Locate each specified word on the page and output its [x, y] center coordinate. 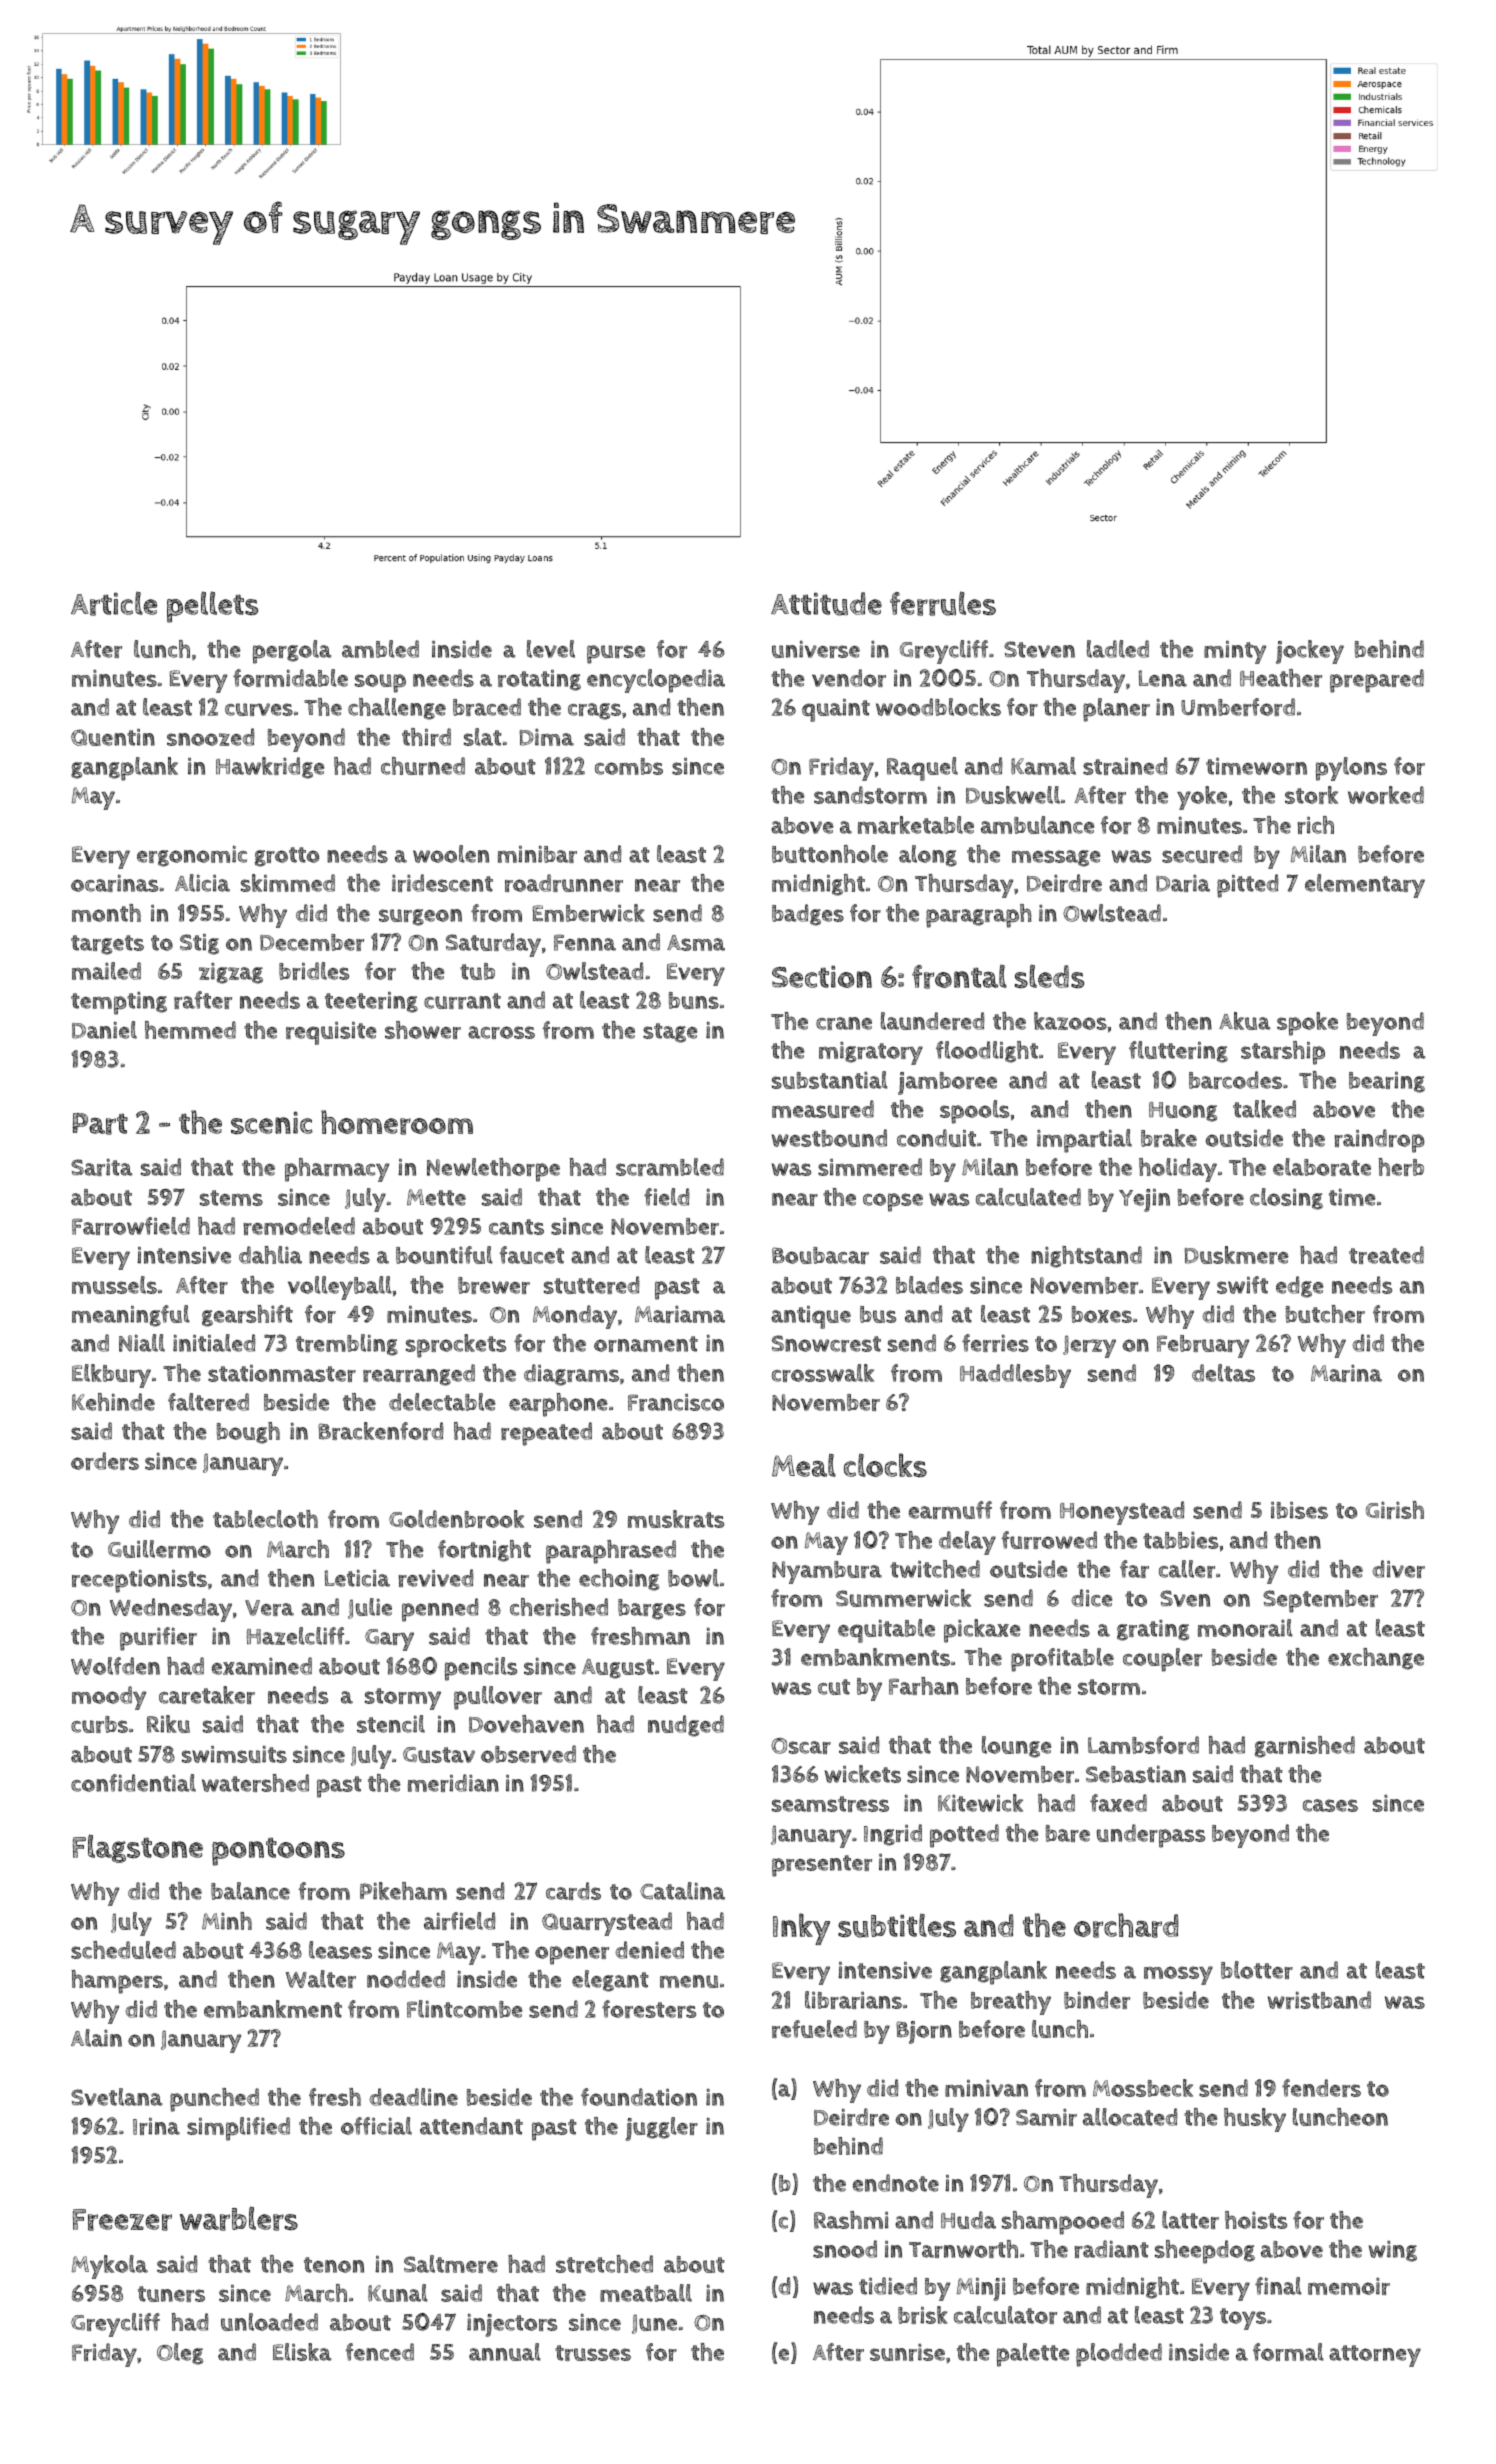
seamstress [830, 1804]
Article [114, 604]
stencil [391, 1724]
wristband [1319, 2000]
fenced [380, 2352]
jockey [1310, 652]
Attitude [826, 604]
